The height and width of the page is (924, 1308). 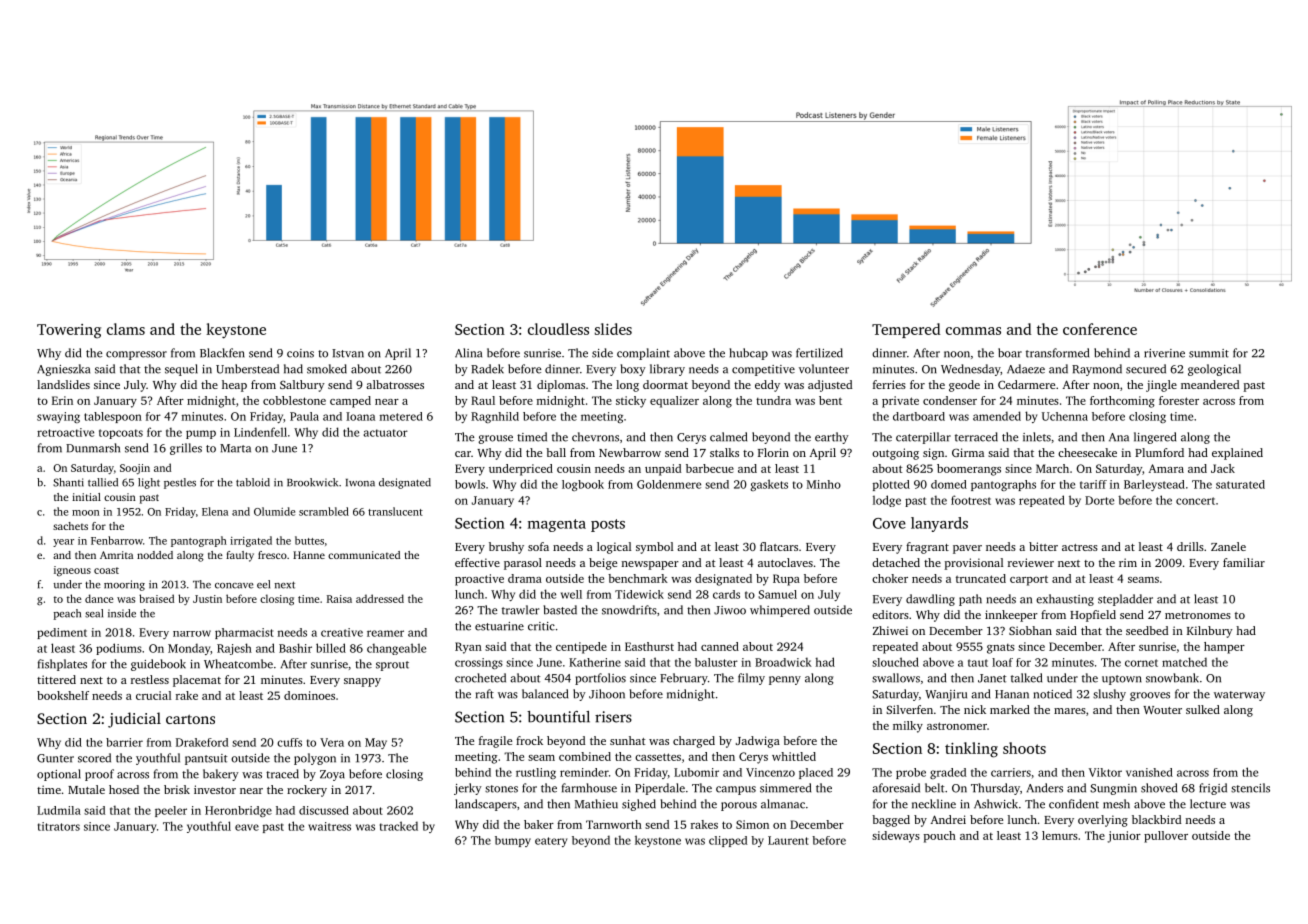 What do you see at coordinates (190, 719) in the page?
I see `cartons` at bounding box center [190, 719].
